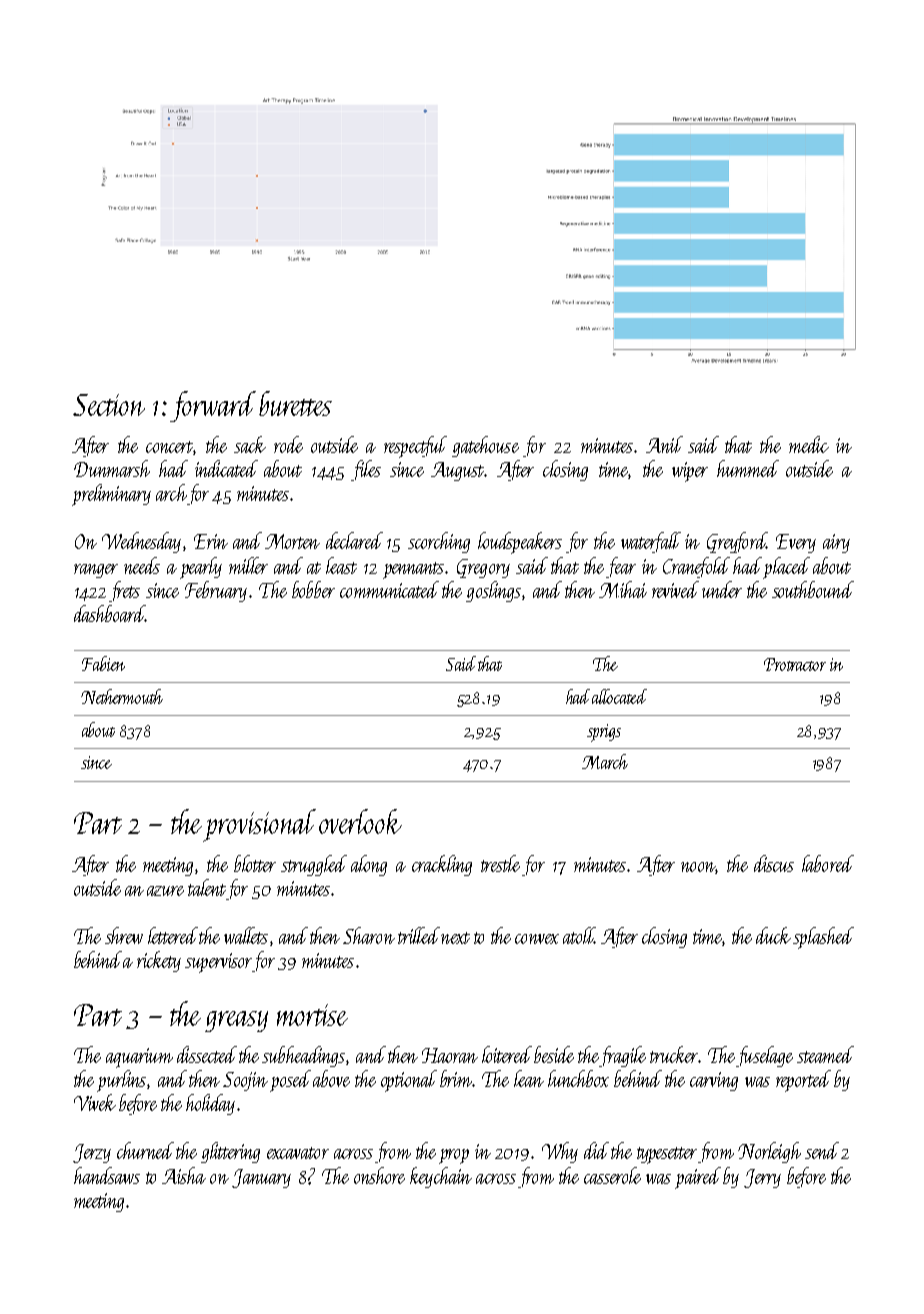 The height and width of the screenshot is (1314, 924). I want to click on concert, so click(169, 447).
